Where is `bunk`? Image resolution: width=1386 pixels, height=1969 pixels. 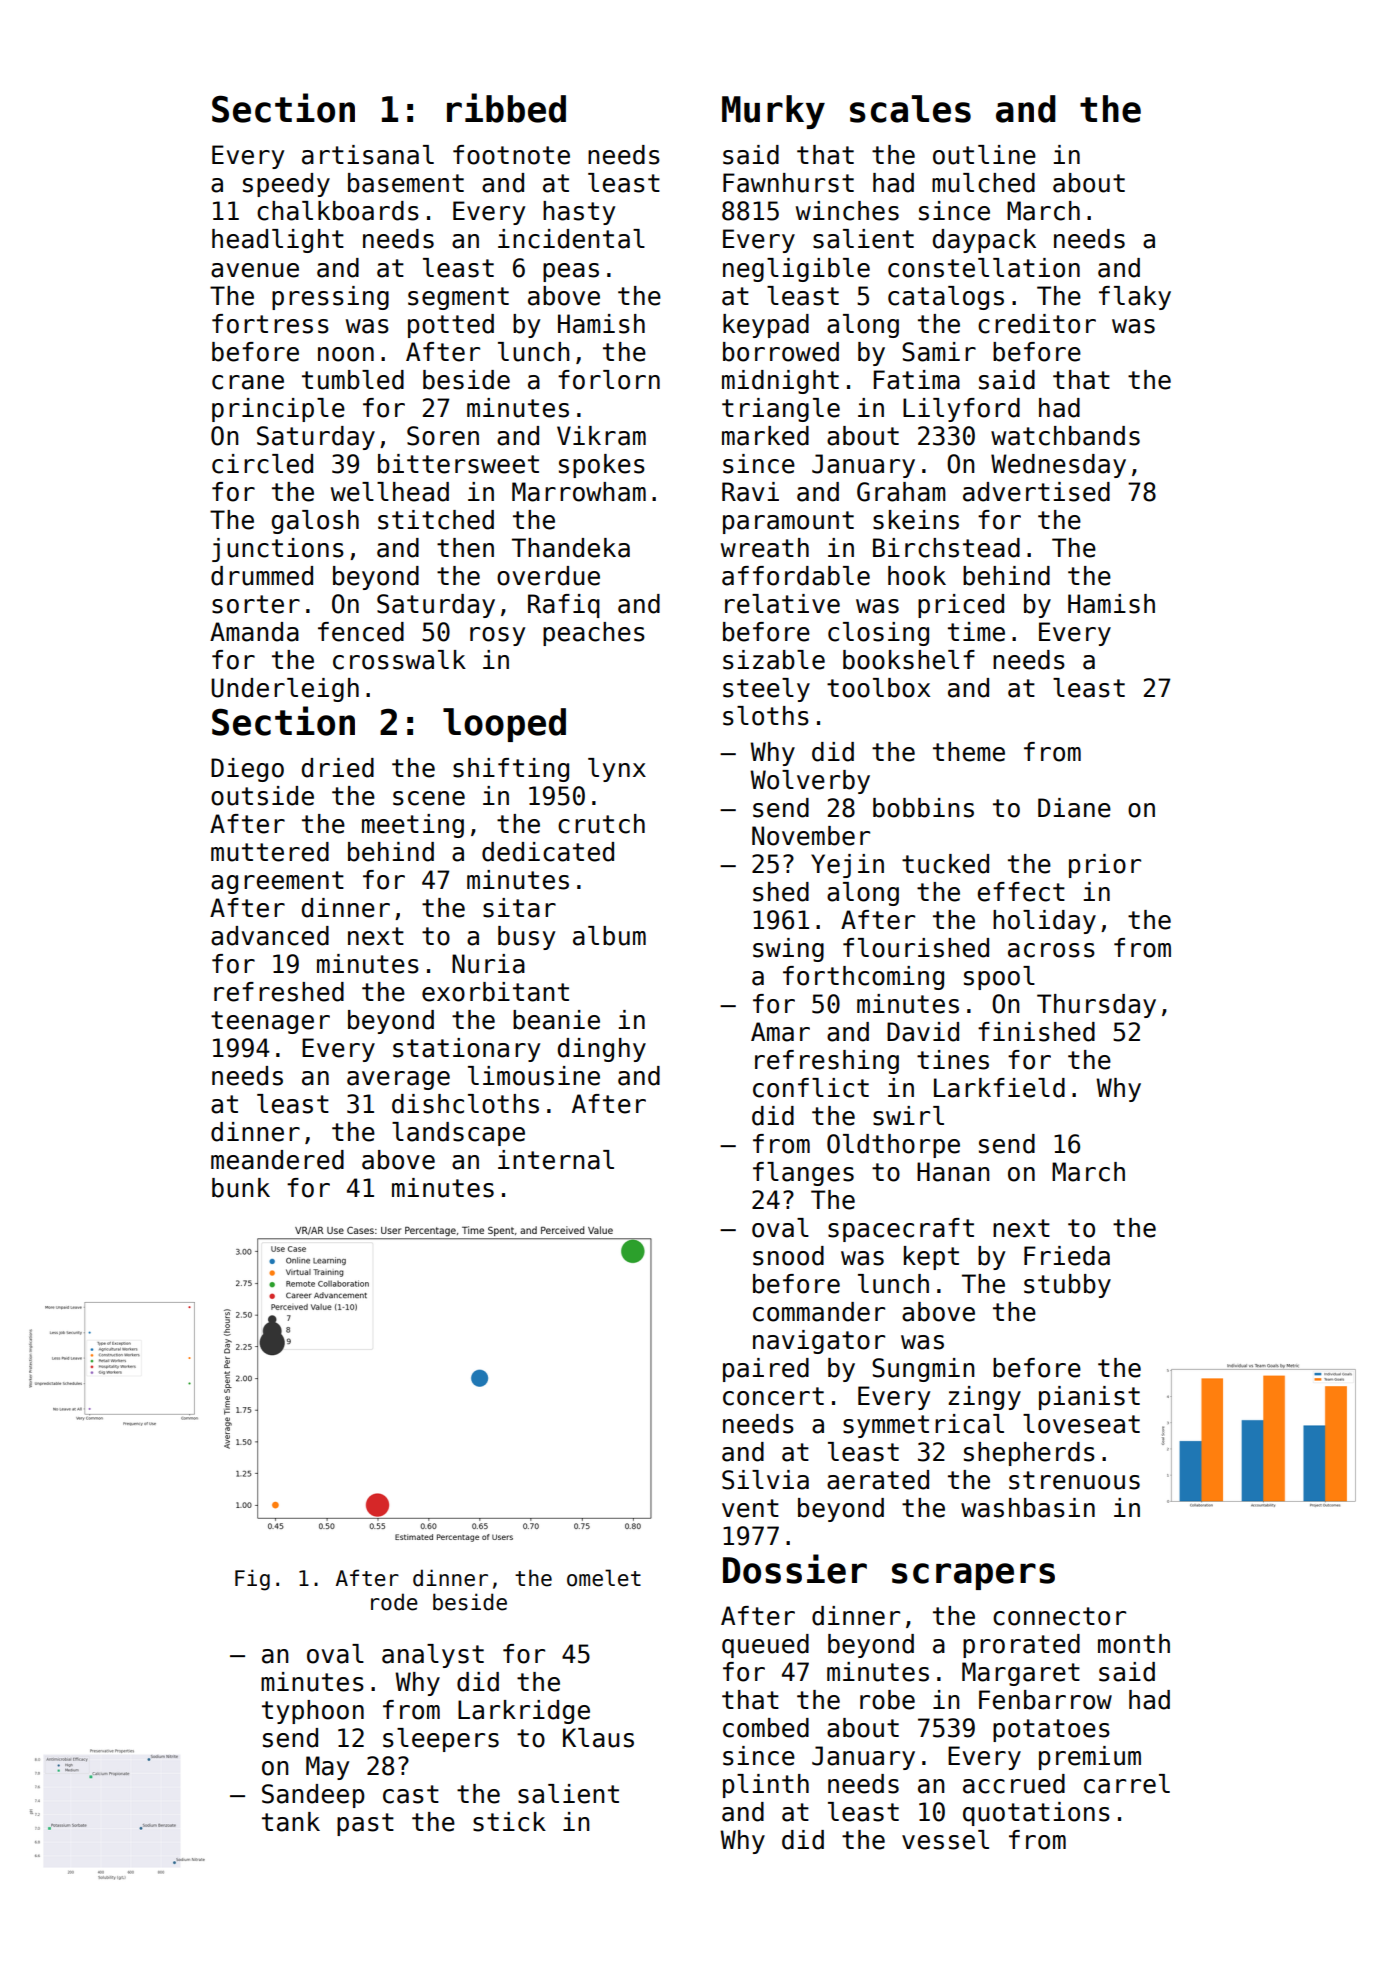 bunk is located at coordinates (241, 1188).
